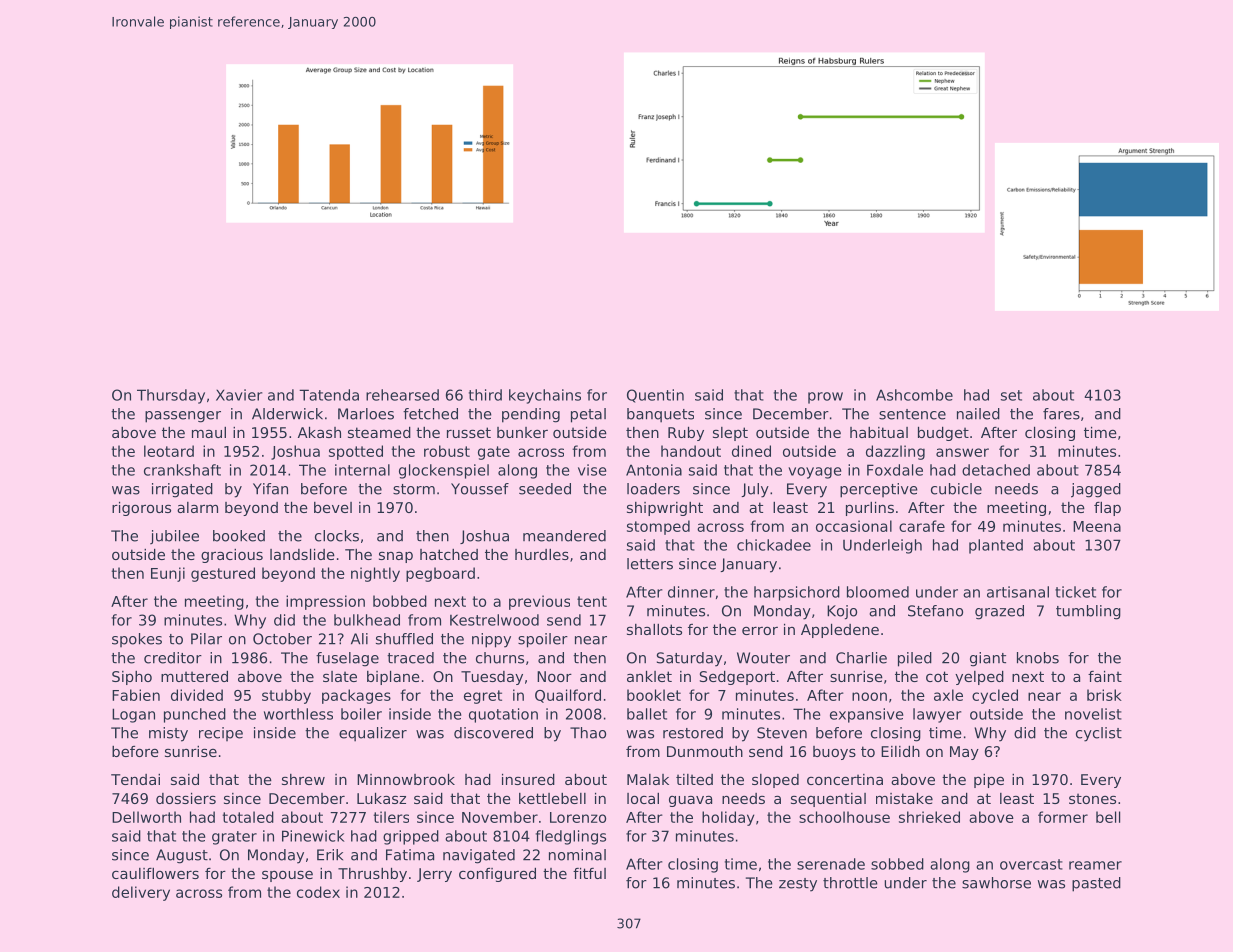 This screenshot has height=952, width=1233. I want to click on detached, so click(996, 470).
